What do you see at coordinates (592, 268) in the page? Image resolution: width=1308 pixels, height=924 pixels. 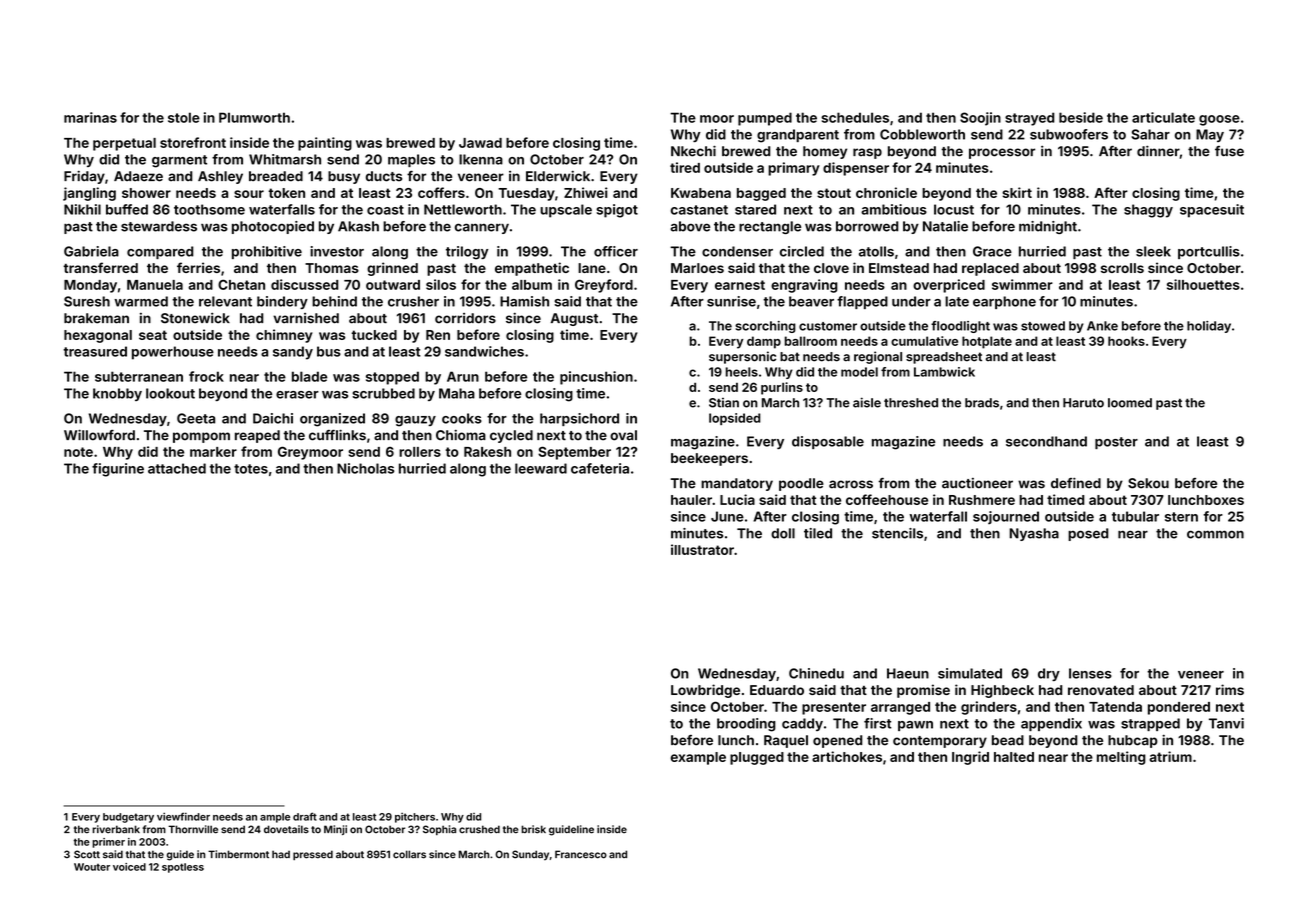 I see `lane` at bounding box center [592, 268].
